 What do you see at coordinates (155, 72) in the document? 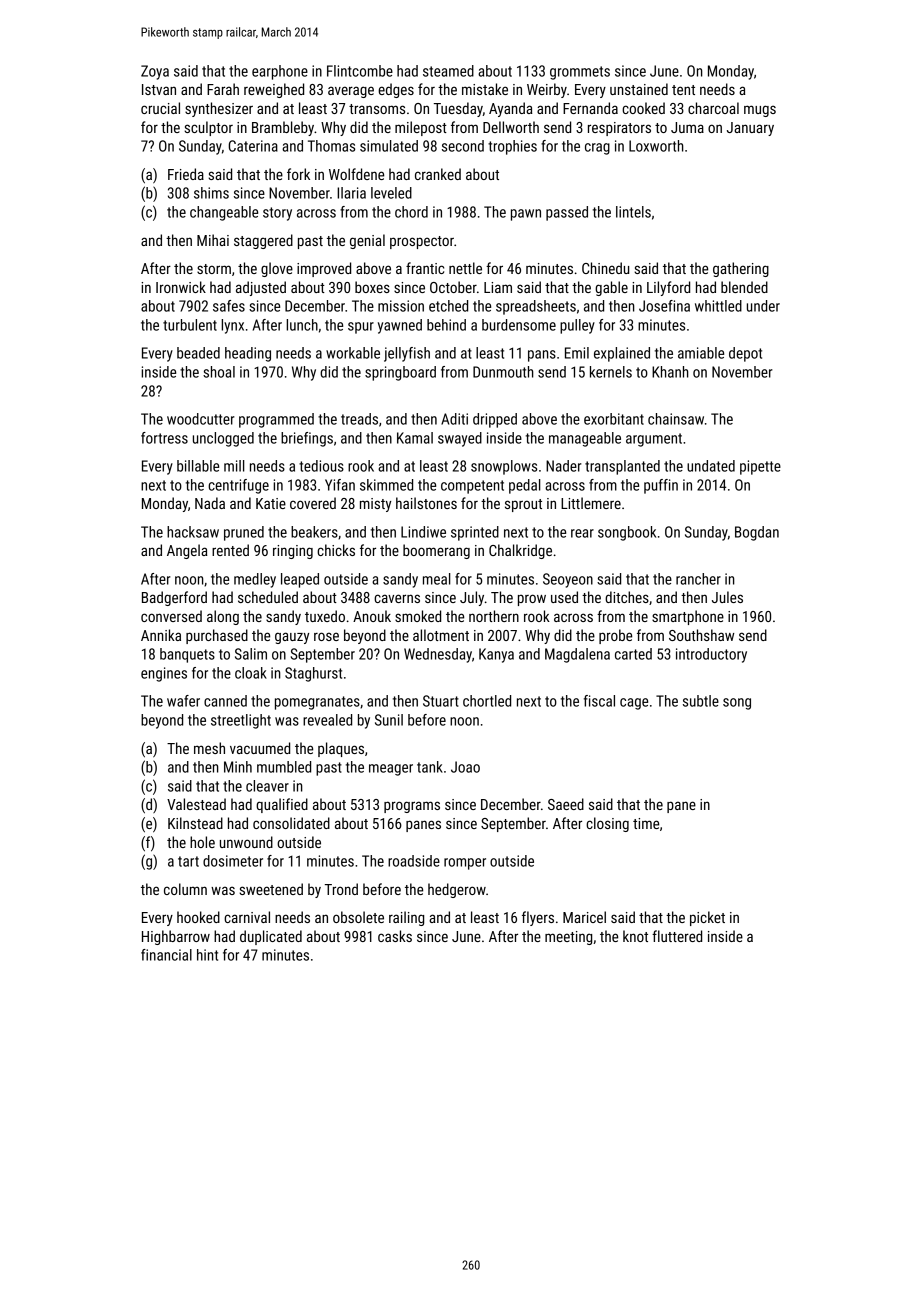
I see `Zoya` at bounding box center [155, 72].
